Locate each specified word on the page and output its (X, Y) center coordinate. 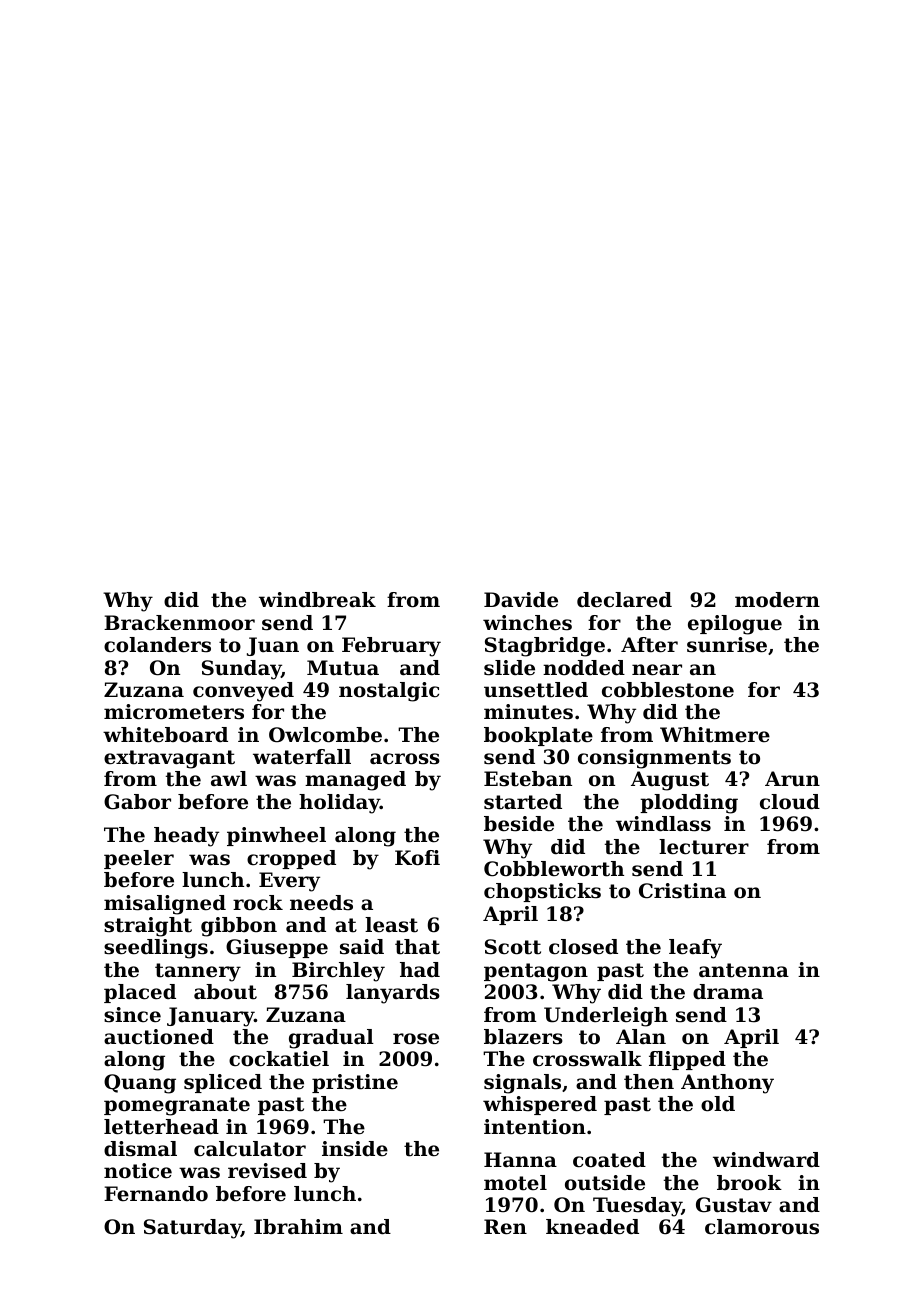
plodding (689, 804)
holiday (339, 804)
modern (777, 600)
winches (527, 623)
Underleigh (606, 1017)
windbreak (317, 600)
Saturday (192, 1229)
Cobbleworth (554, 869)
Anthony (727, 1084)
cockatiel (279, 1059)
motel (515, 1183)
